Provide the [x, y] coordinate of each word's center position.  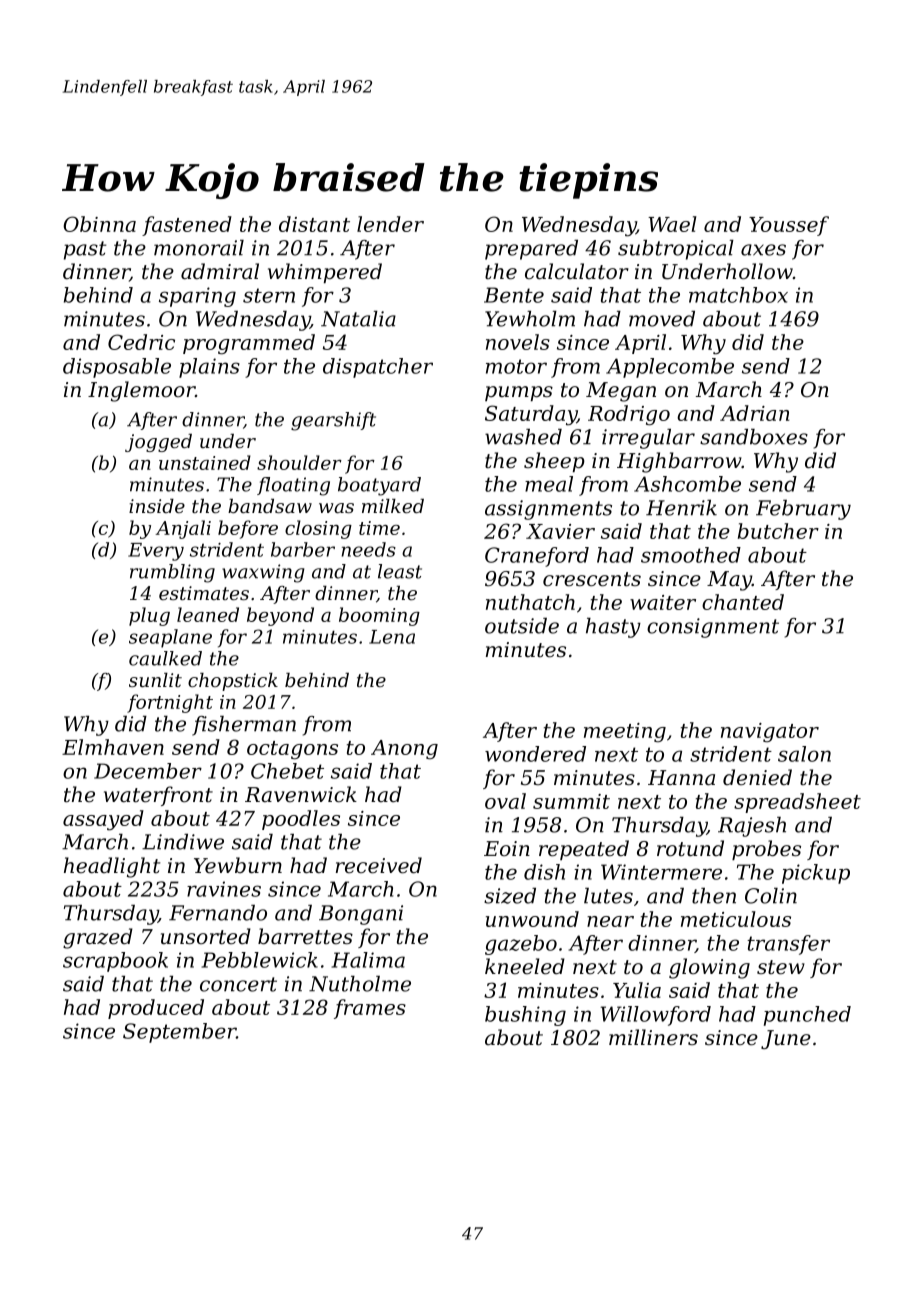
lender [390, 224]
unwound [532, 919]
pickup [816, 874]
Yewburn [238, 865]
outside [522, 626]
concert [238, 984]
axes [763, 250]
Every [156, 552]
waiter [663, 602]
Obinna [99, 224]
